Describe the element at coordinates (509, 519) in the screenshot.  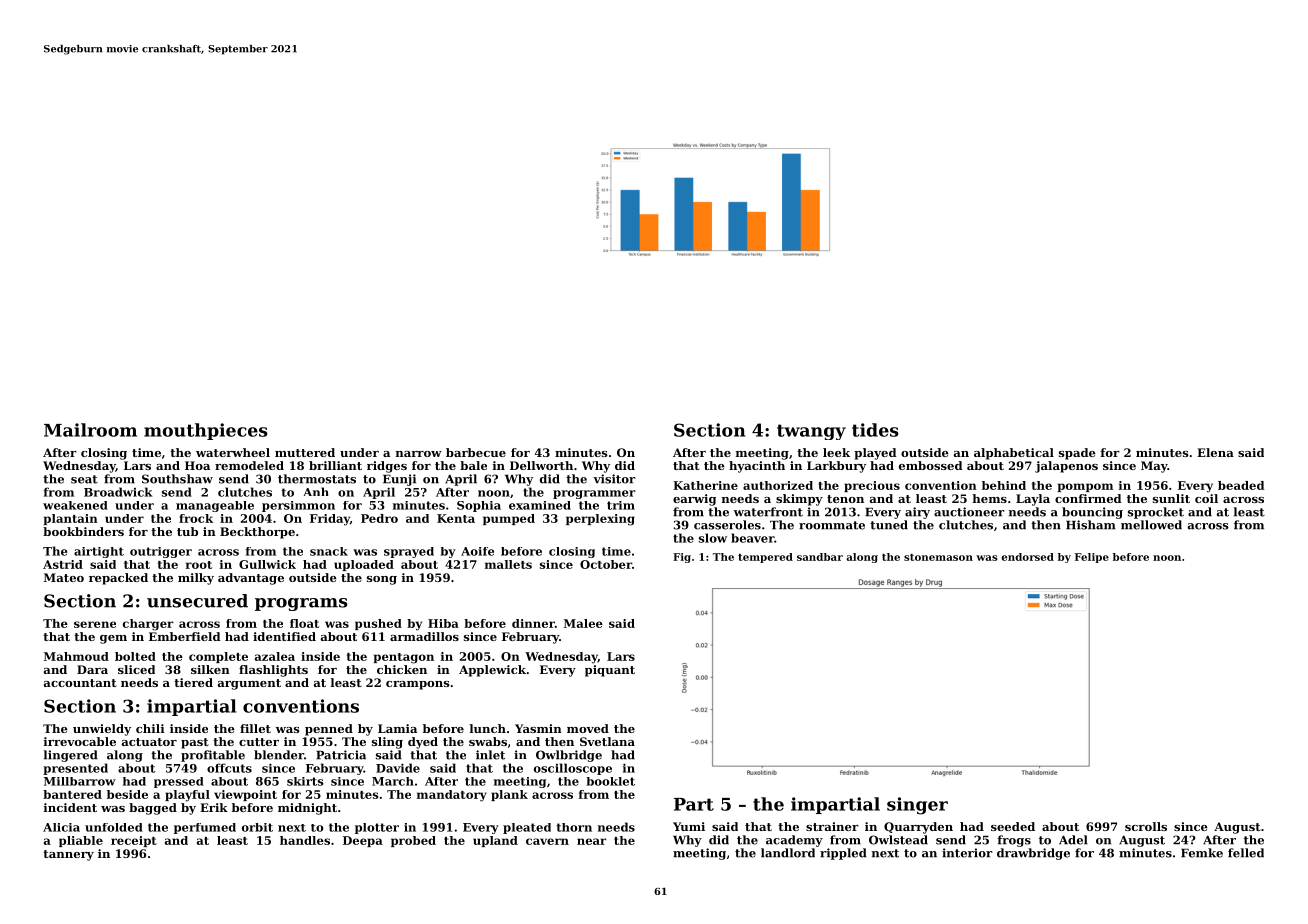
I see `pumped` at that location.
